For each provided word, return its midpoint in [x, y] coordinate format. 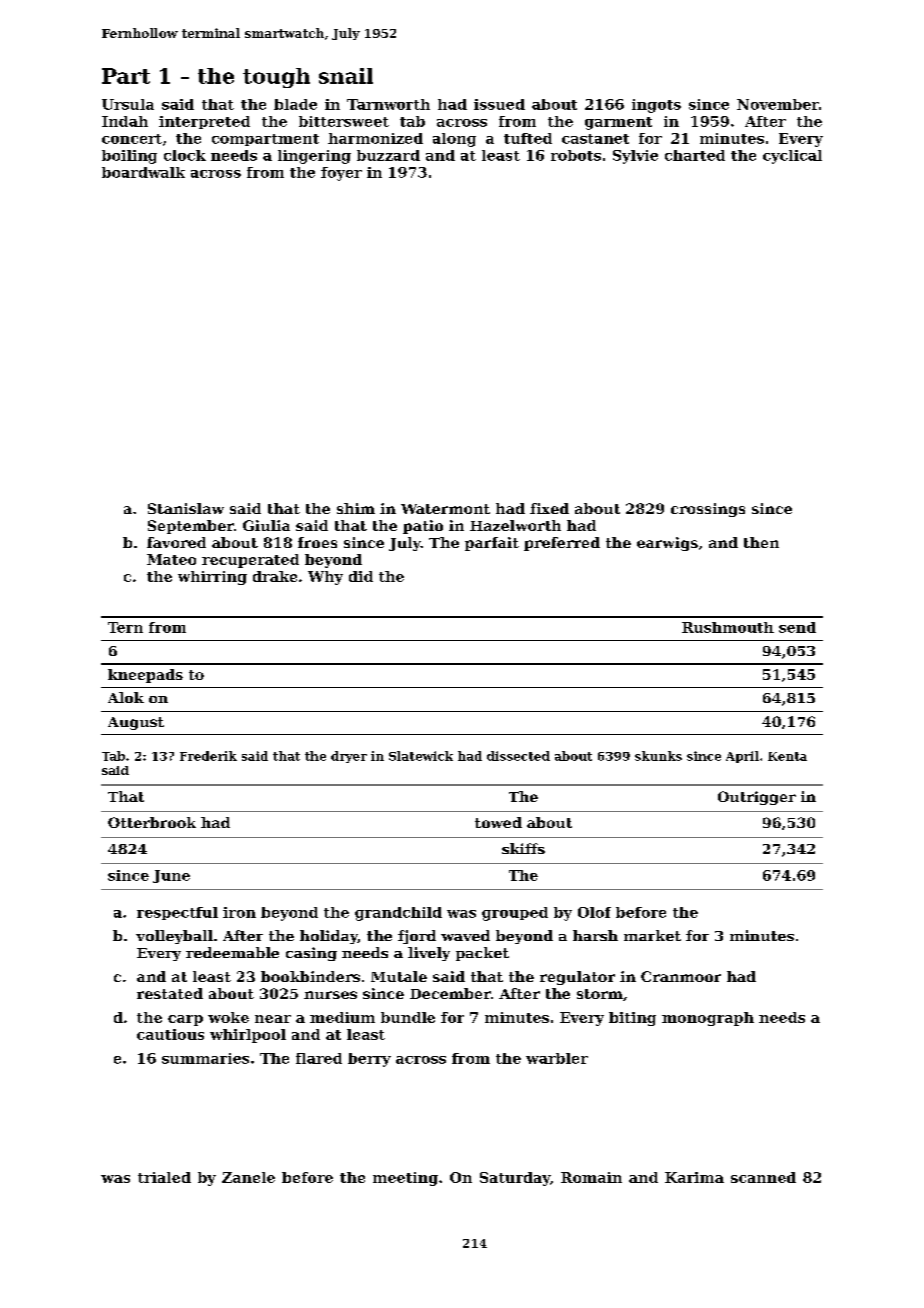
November [778, 104]
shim [356, 508]
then [761, 542]
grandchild [398, 914]
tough [276, 78]
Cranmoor [681, 976]
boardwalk [143, 172]
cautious [170, 1034]
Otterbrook [152, 822]
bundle [408, 1017]
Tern [125, 627]
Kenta [787, 756]
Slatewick [421, 756]
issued [499, 104]
